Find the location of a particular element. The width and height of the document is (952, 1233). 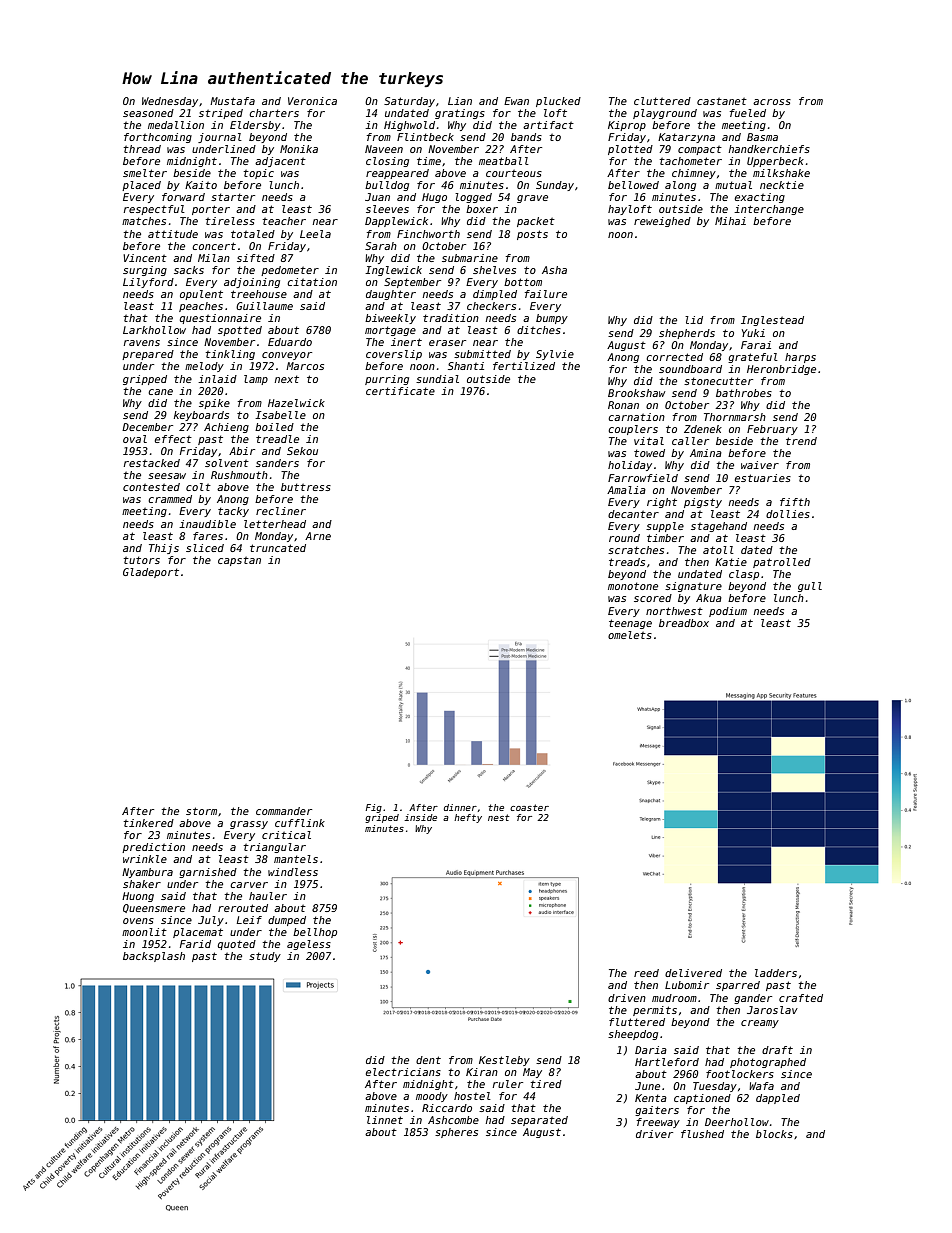

linnet is located at coordinates (385, 1120).
